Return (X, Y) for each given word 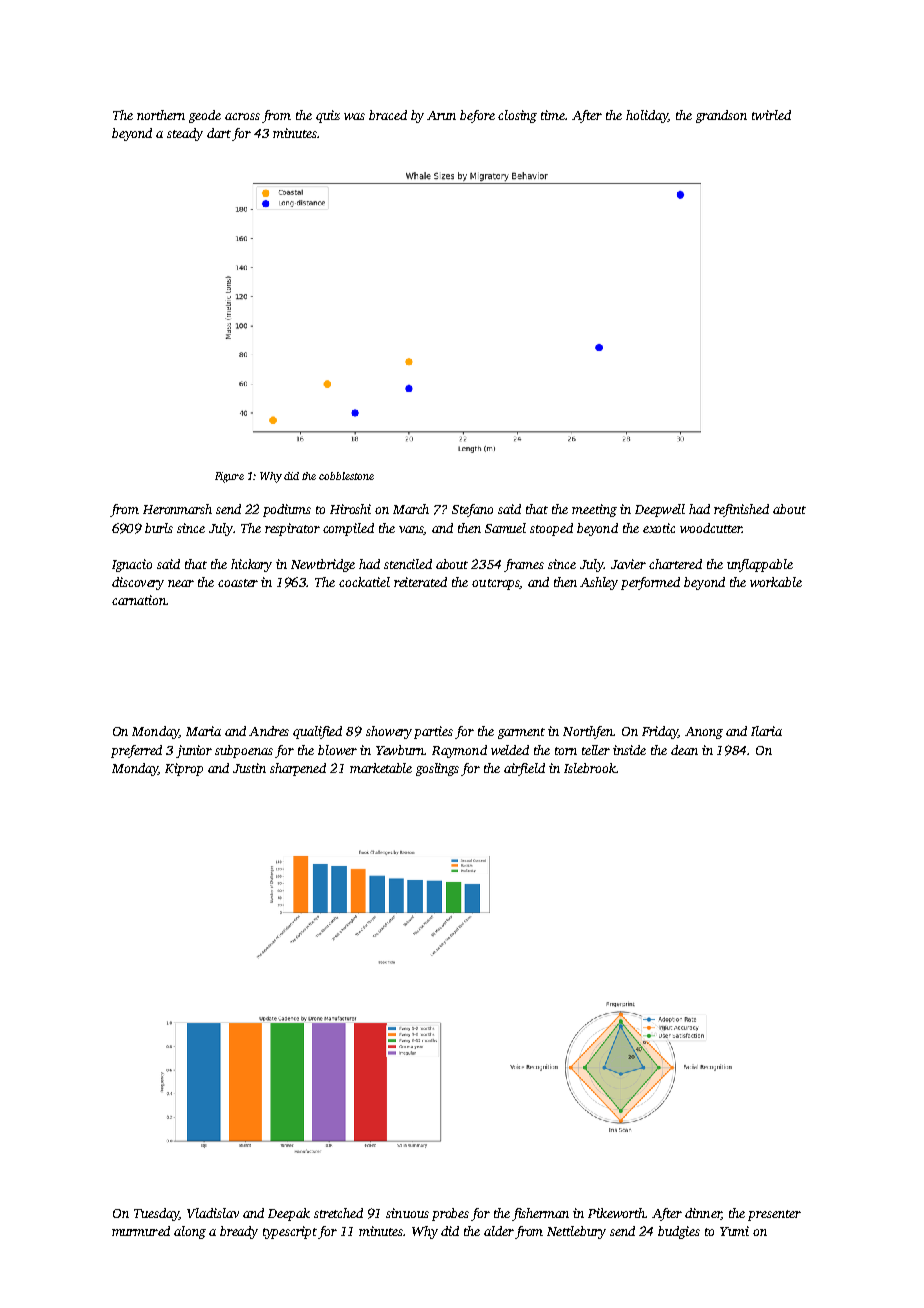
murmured (141, 1231)
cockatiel (364, 582)
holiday (647, 116)
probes (450, 1214)
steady (185, 134)
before (477, 116)
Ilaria (766, 731)
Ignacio (132, 565)
